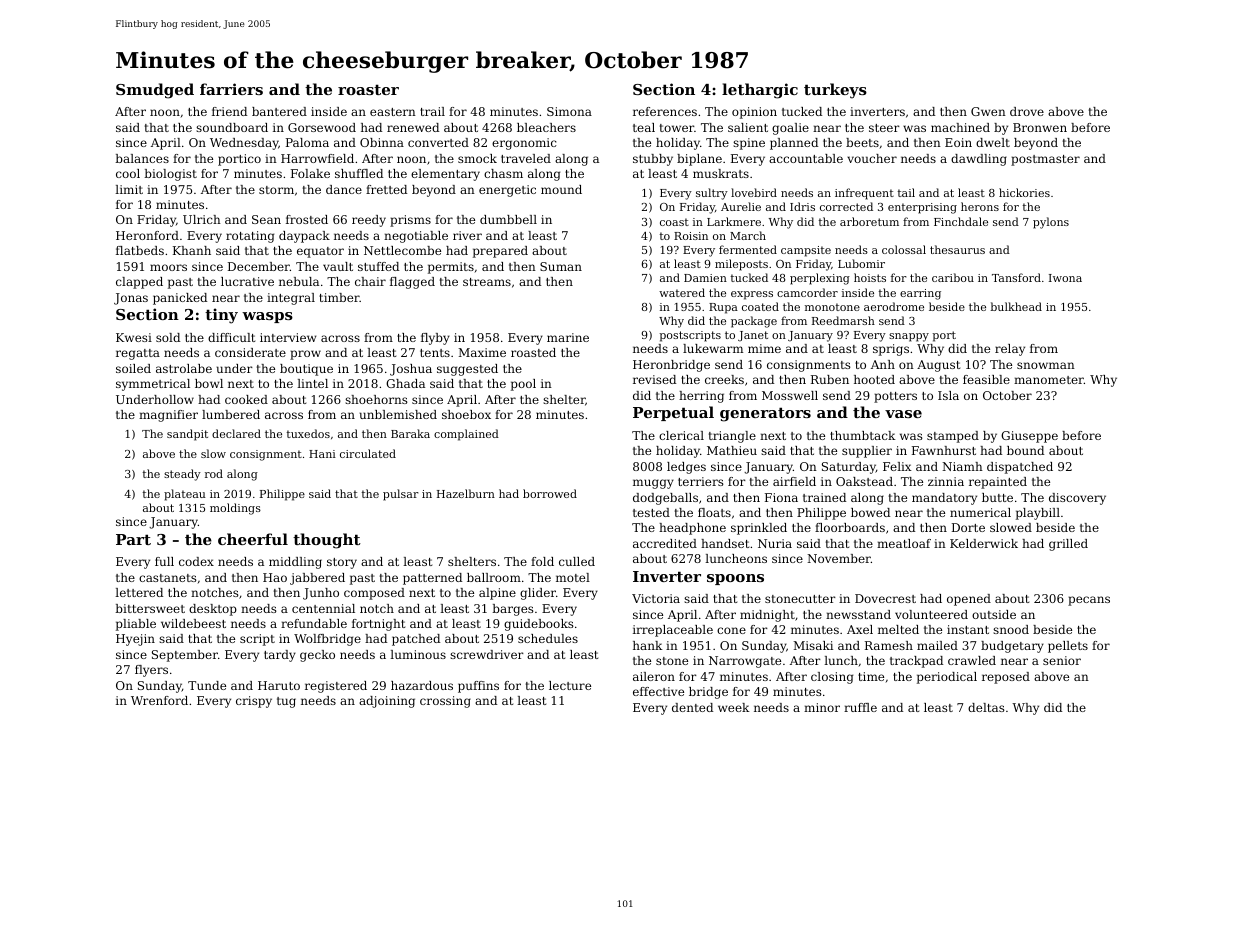  What do you see at coordinates (1027, 111) in the document?
I see `drove` at bounding box center [1027, 111].
